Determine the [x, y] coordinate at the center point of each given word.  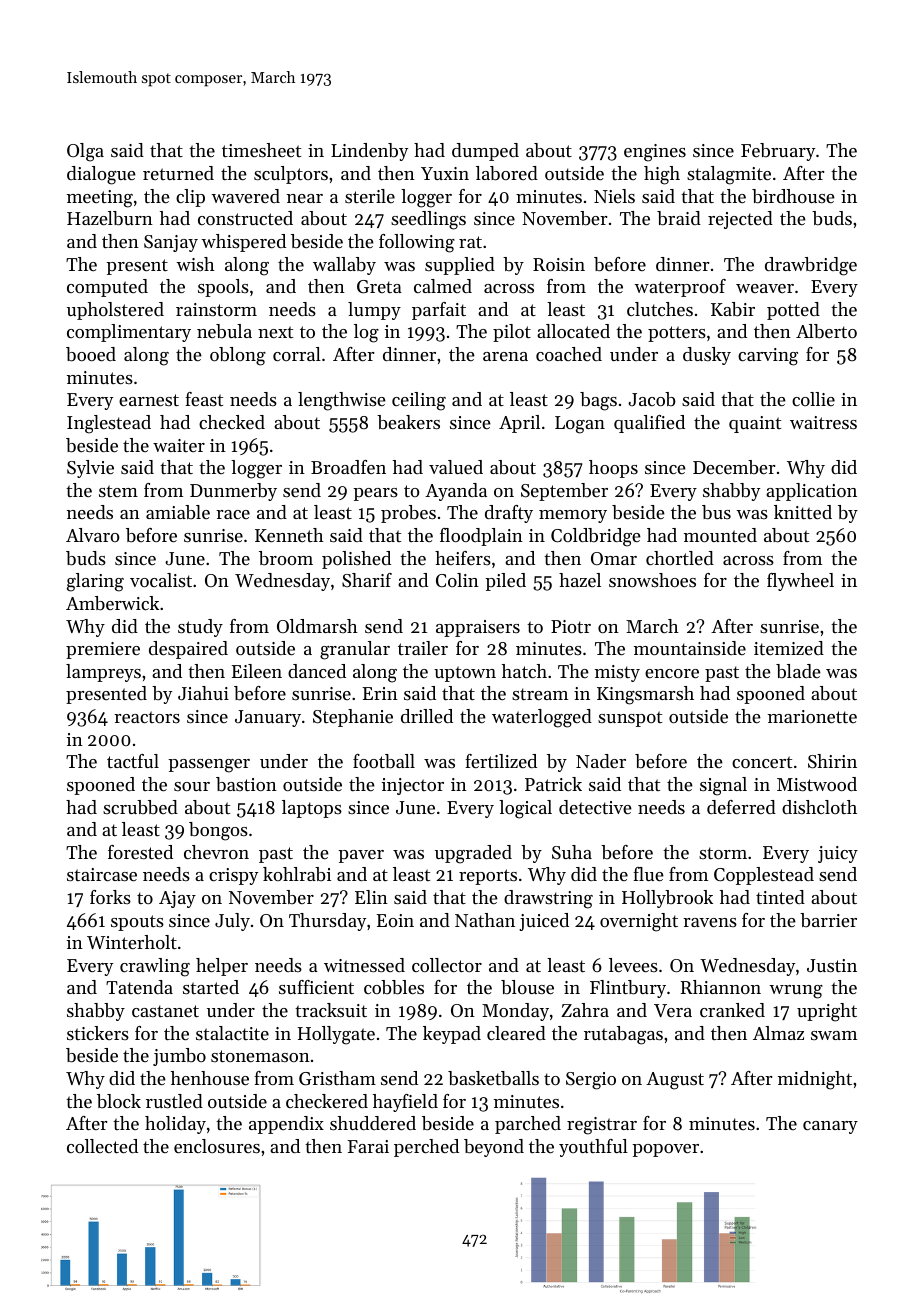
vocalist [161, 580]
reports [488, 877]
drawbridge [811, 266]
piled [505, 582]
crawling [155, 967]
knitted [803, 512]
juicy [838, 854]
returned [178, 173]
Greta [379, 287]
